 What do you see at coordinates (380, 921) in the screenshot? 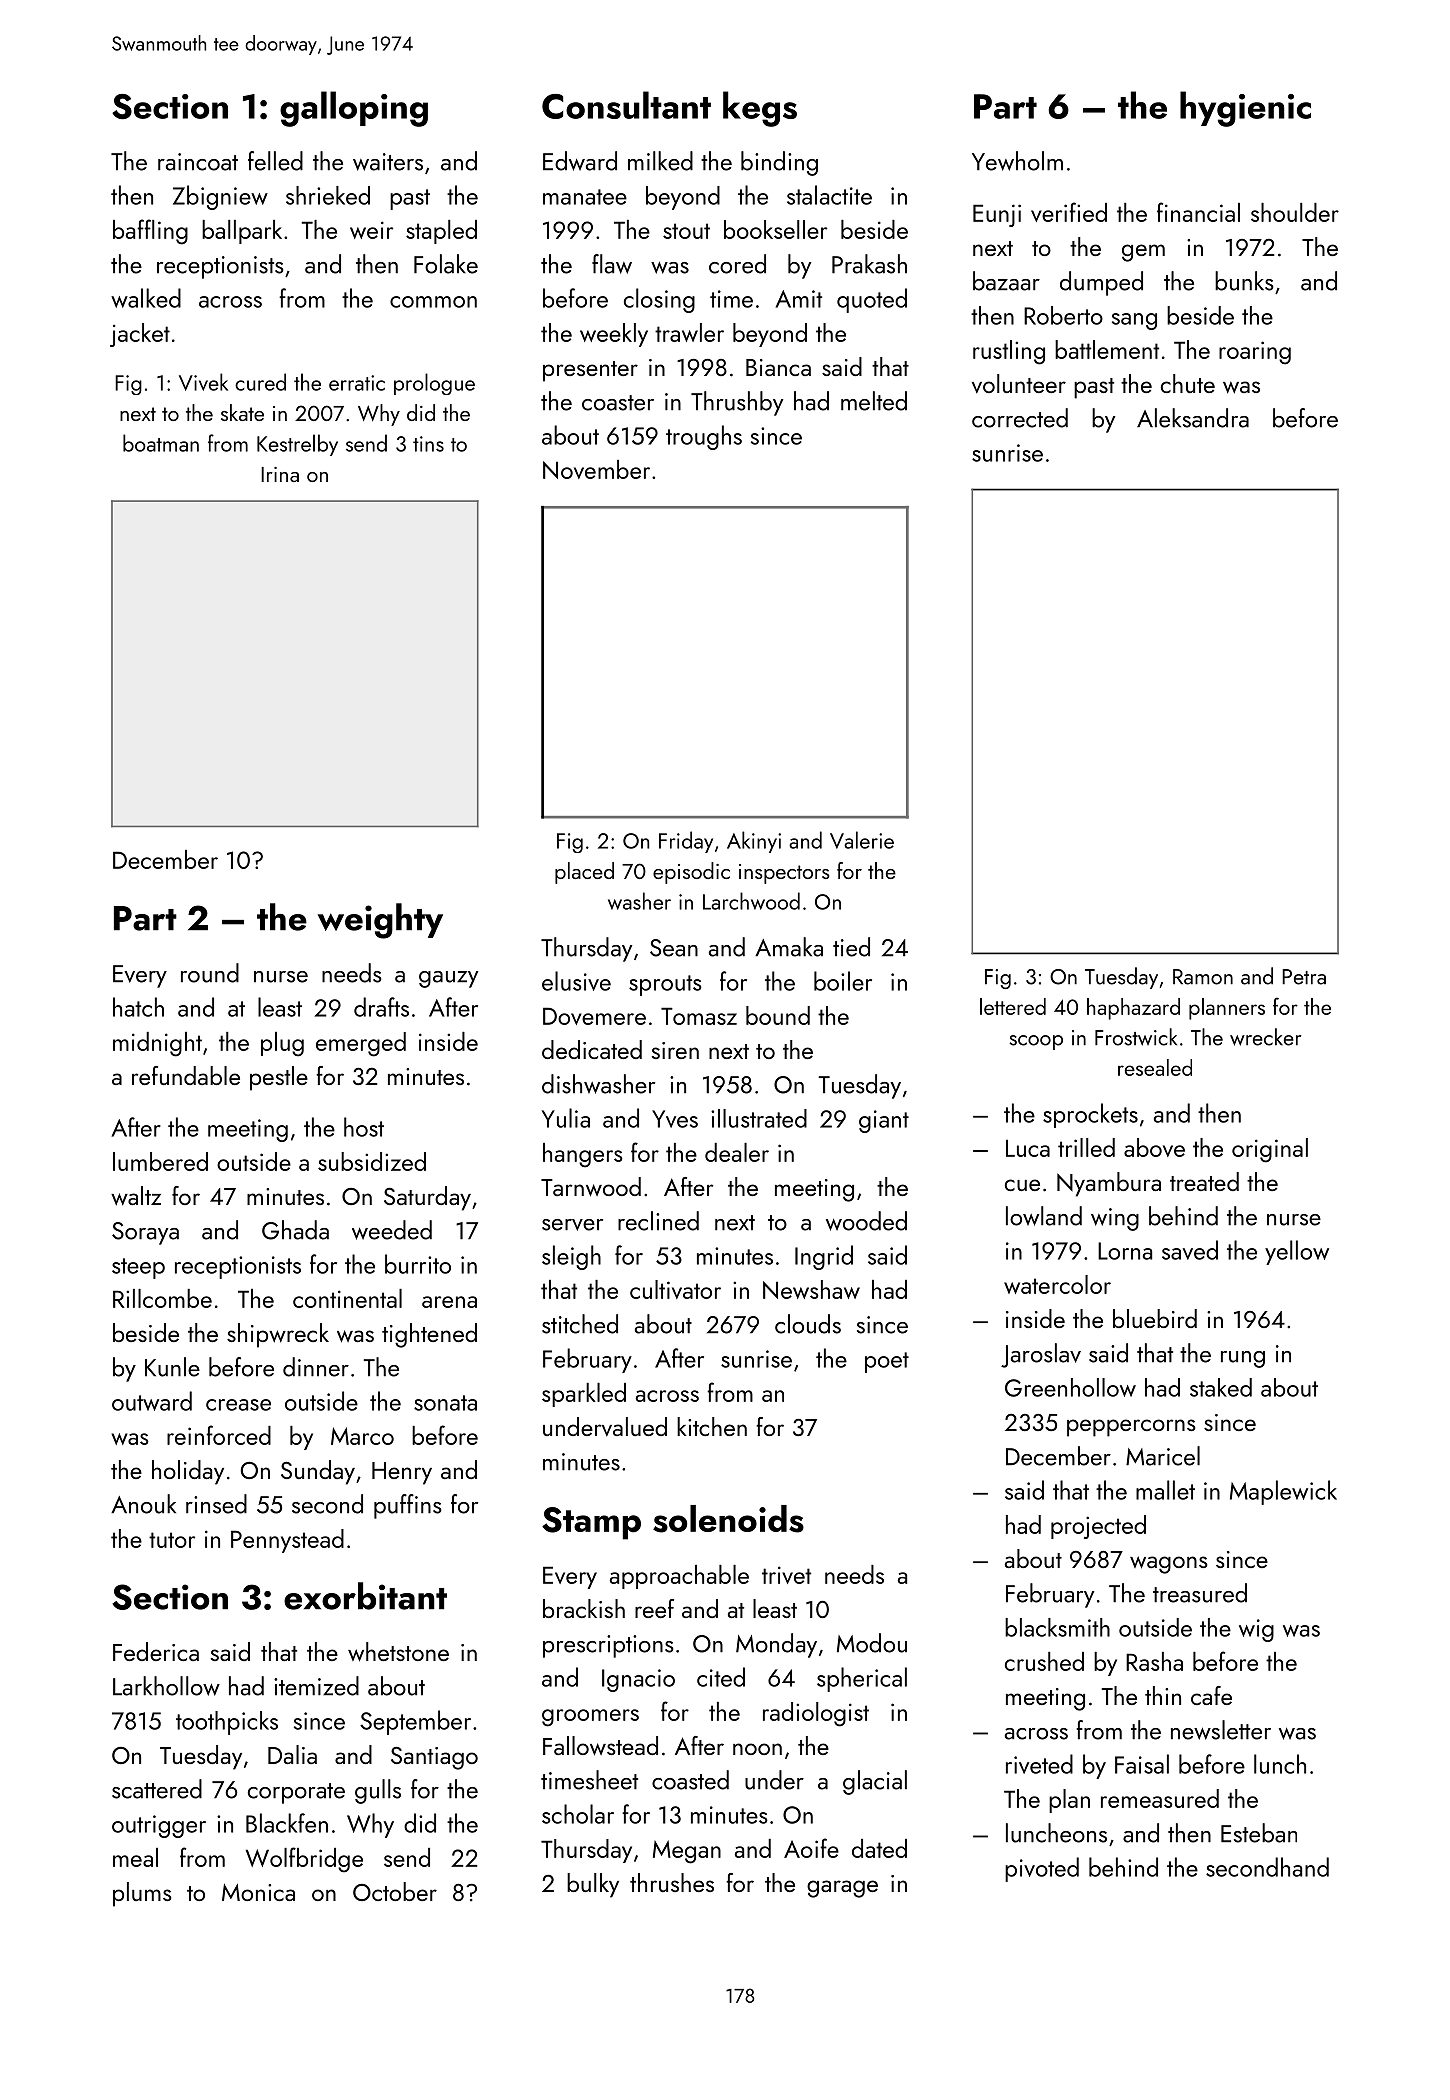
I see `weighty` at bounding box center [380, 921].
